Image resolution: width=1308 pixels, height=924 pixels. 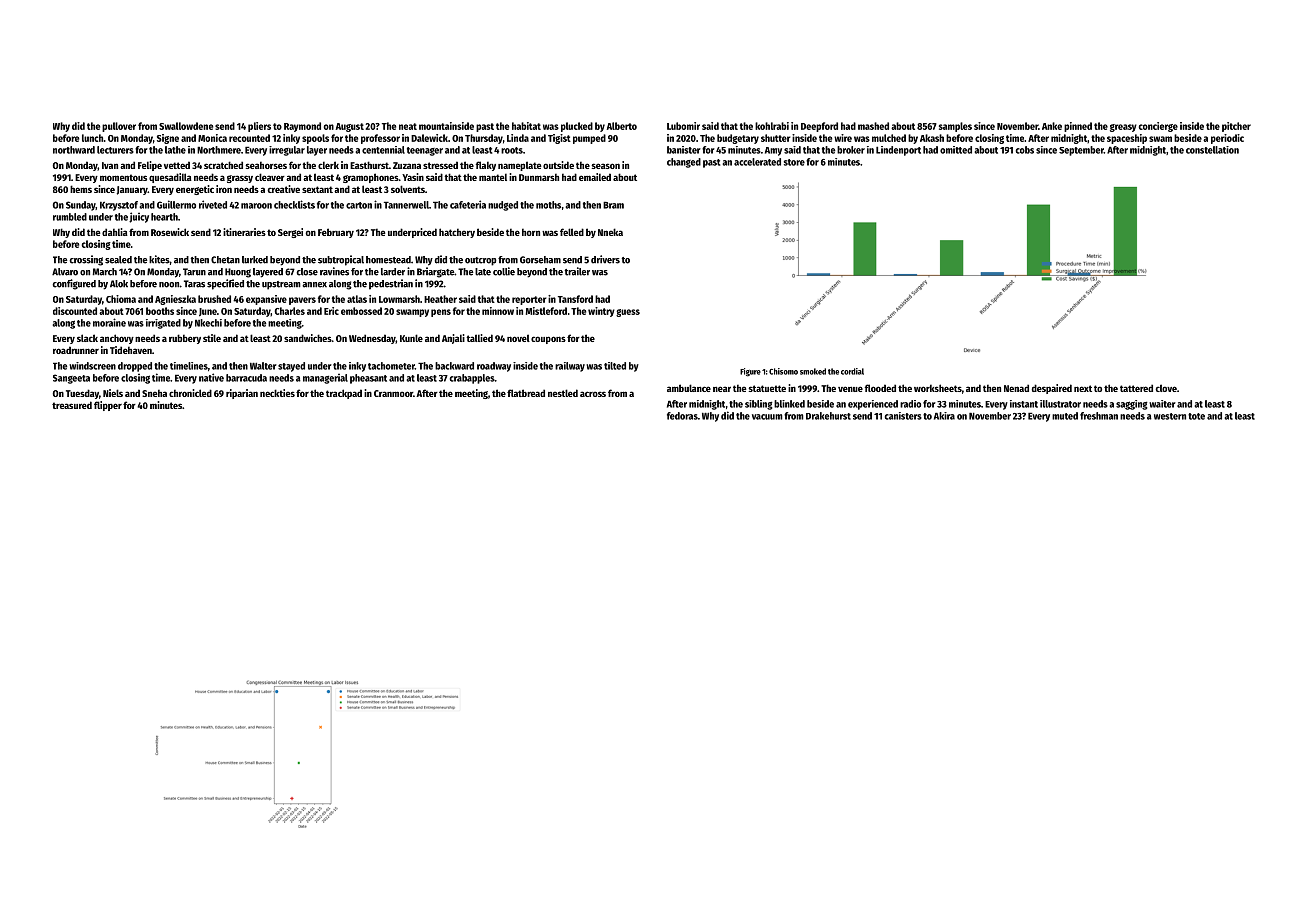 What do you see at coordinates (1236, 127) in the page?
I see `pitcher` at bounding box center [1236, 127].
